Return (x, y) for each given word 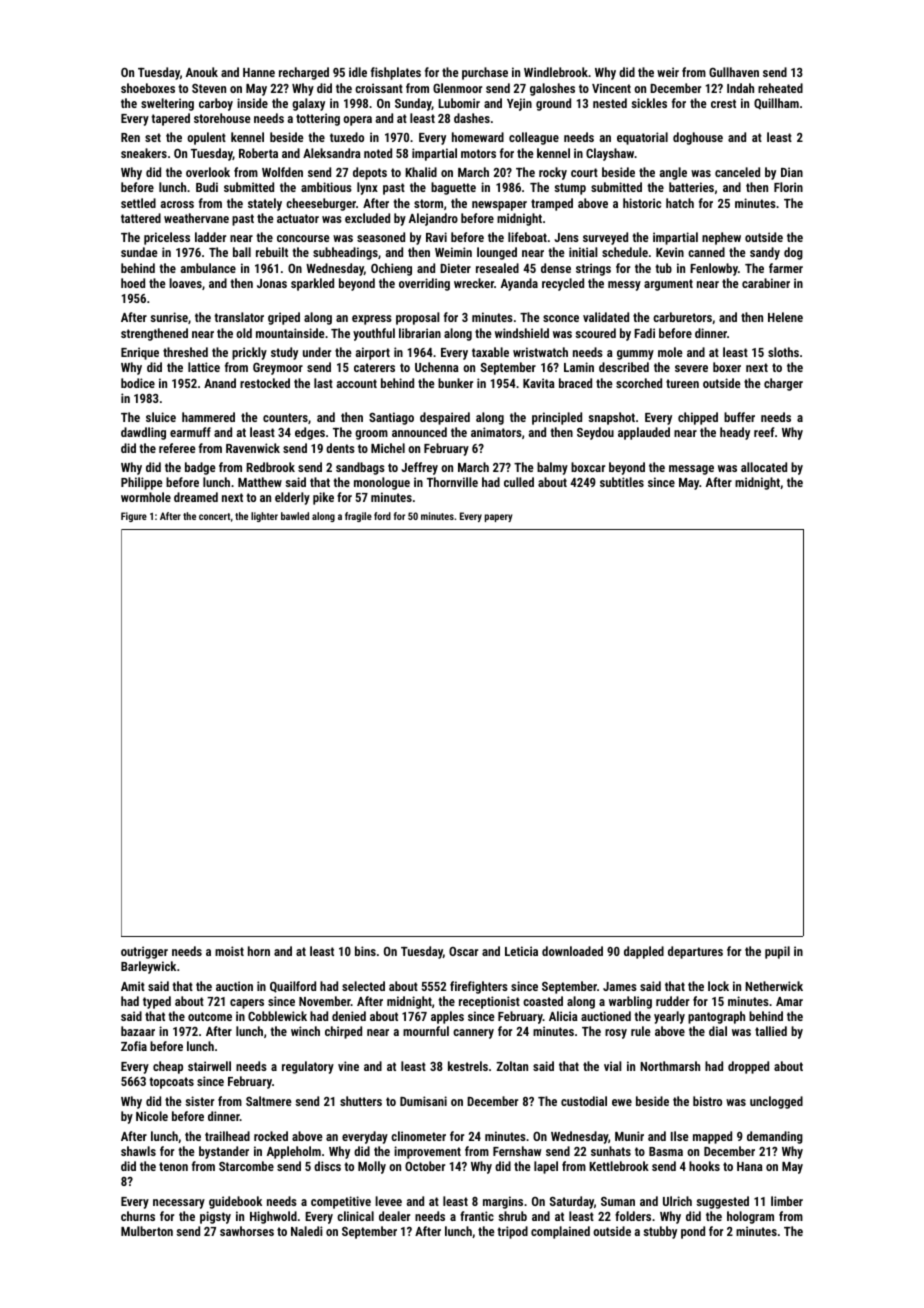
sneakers (144, 153)
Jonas (272, 283)
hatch (680, 203)
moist (229, 951)
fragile (358, 517)
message (691, 470)
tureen (682, 383)
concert (214, 516)
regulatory (308, 1067)
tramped (552, 204)
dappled (644, 952)
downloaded (572, 951)
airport (373, 353)
